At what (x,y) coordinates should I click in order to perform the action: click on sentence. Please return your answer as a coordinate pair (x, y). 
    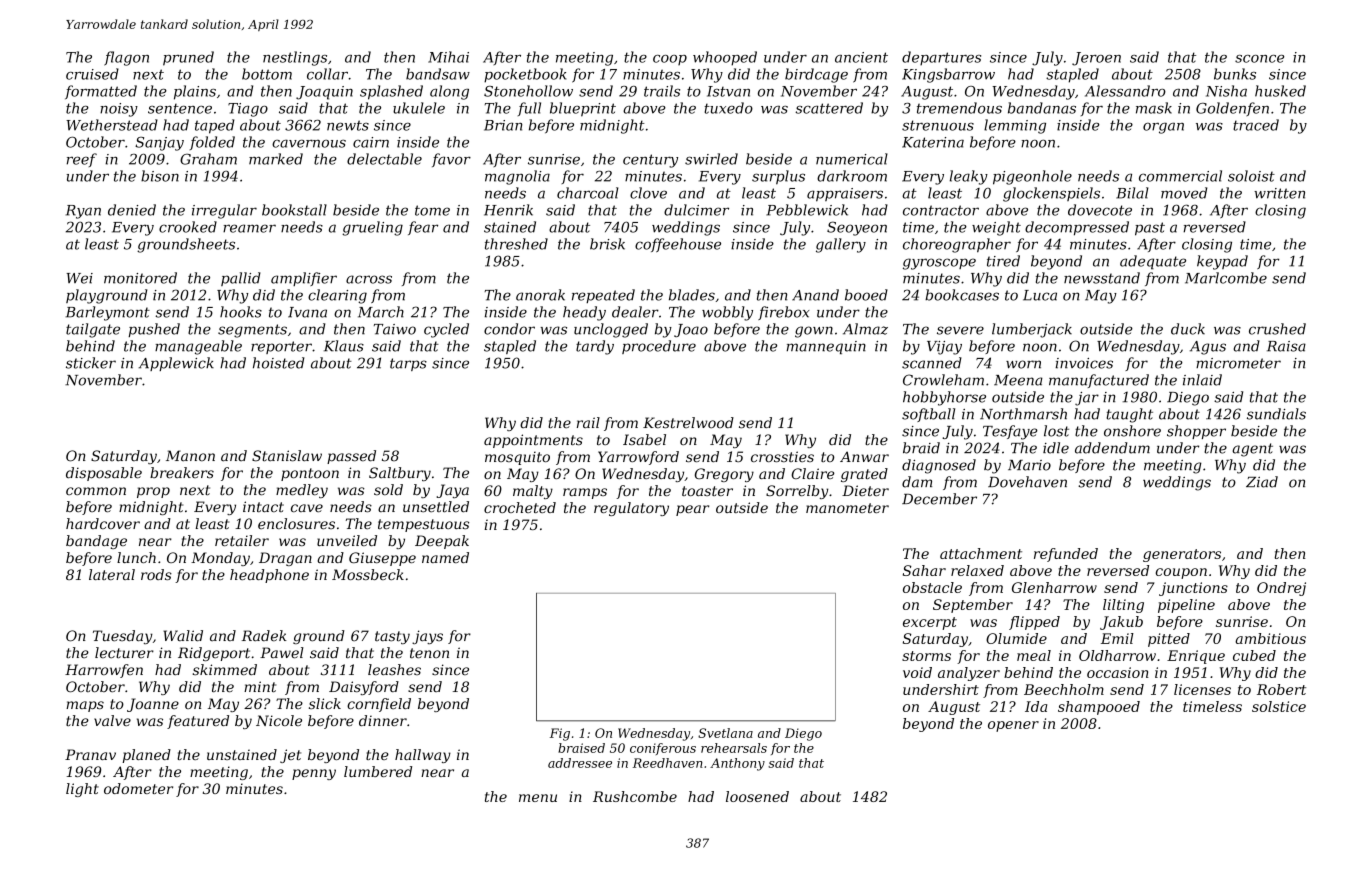
    Looking at the image, I should click on (180, 108).
